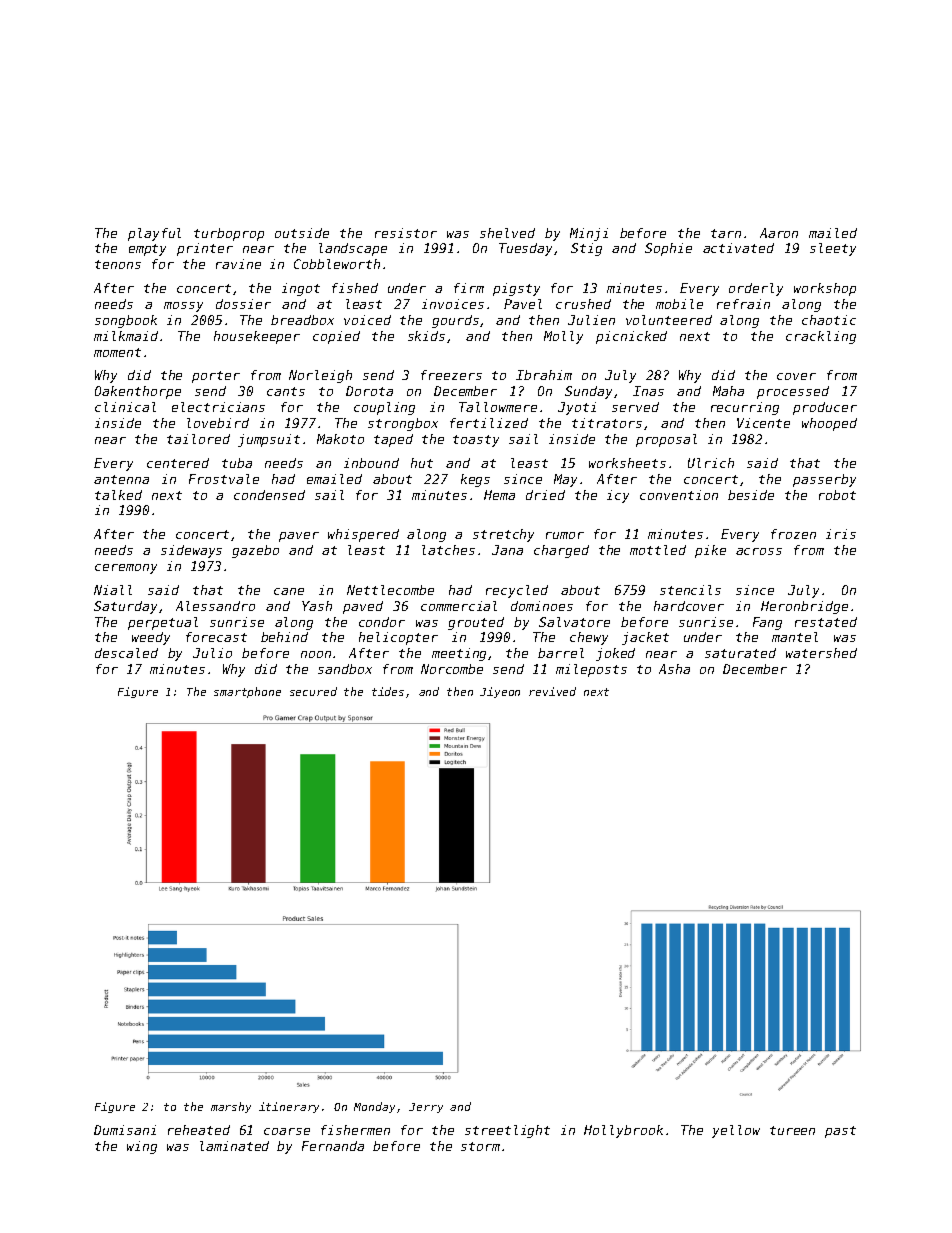 The image size is (952, 1233). What do you see at coordinates (589, 234) in the screenshot?
I see `Minji` at bounding box center [589, 234].
